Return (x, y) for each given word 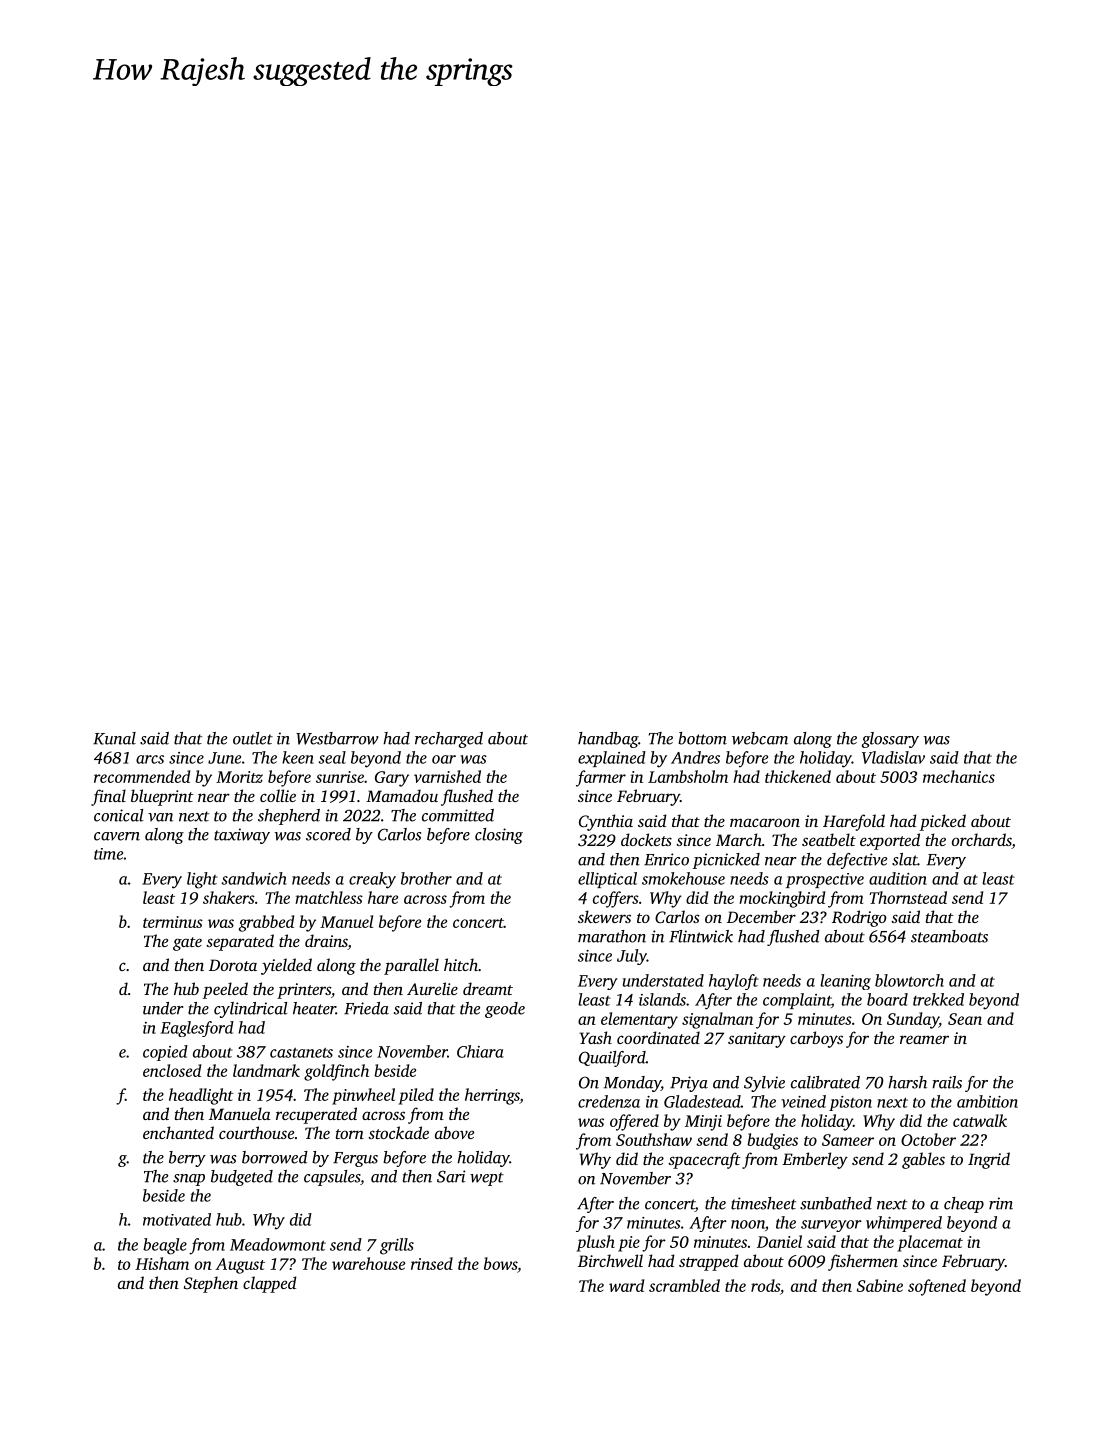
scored (328, 834)
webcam (760, 738)
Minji (703, 1123)
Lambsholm (688, 776)
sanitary (757, 1040)
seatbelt (829, 839)
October (928, 1139)
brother (426, 878)
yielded (286, 966)
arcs (150, 759)
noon (748, 1224)
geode (505, 1010)
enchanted (178, 1132)
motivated (177, 1219)
